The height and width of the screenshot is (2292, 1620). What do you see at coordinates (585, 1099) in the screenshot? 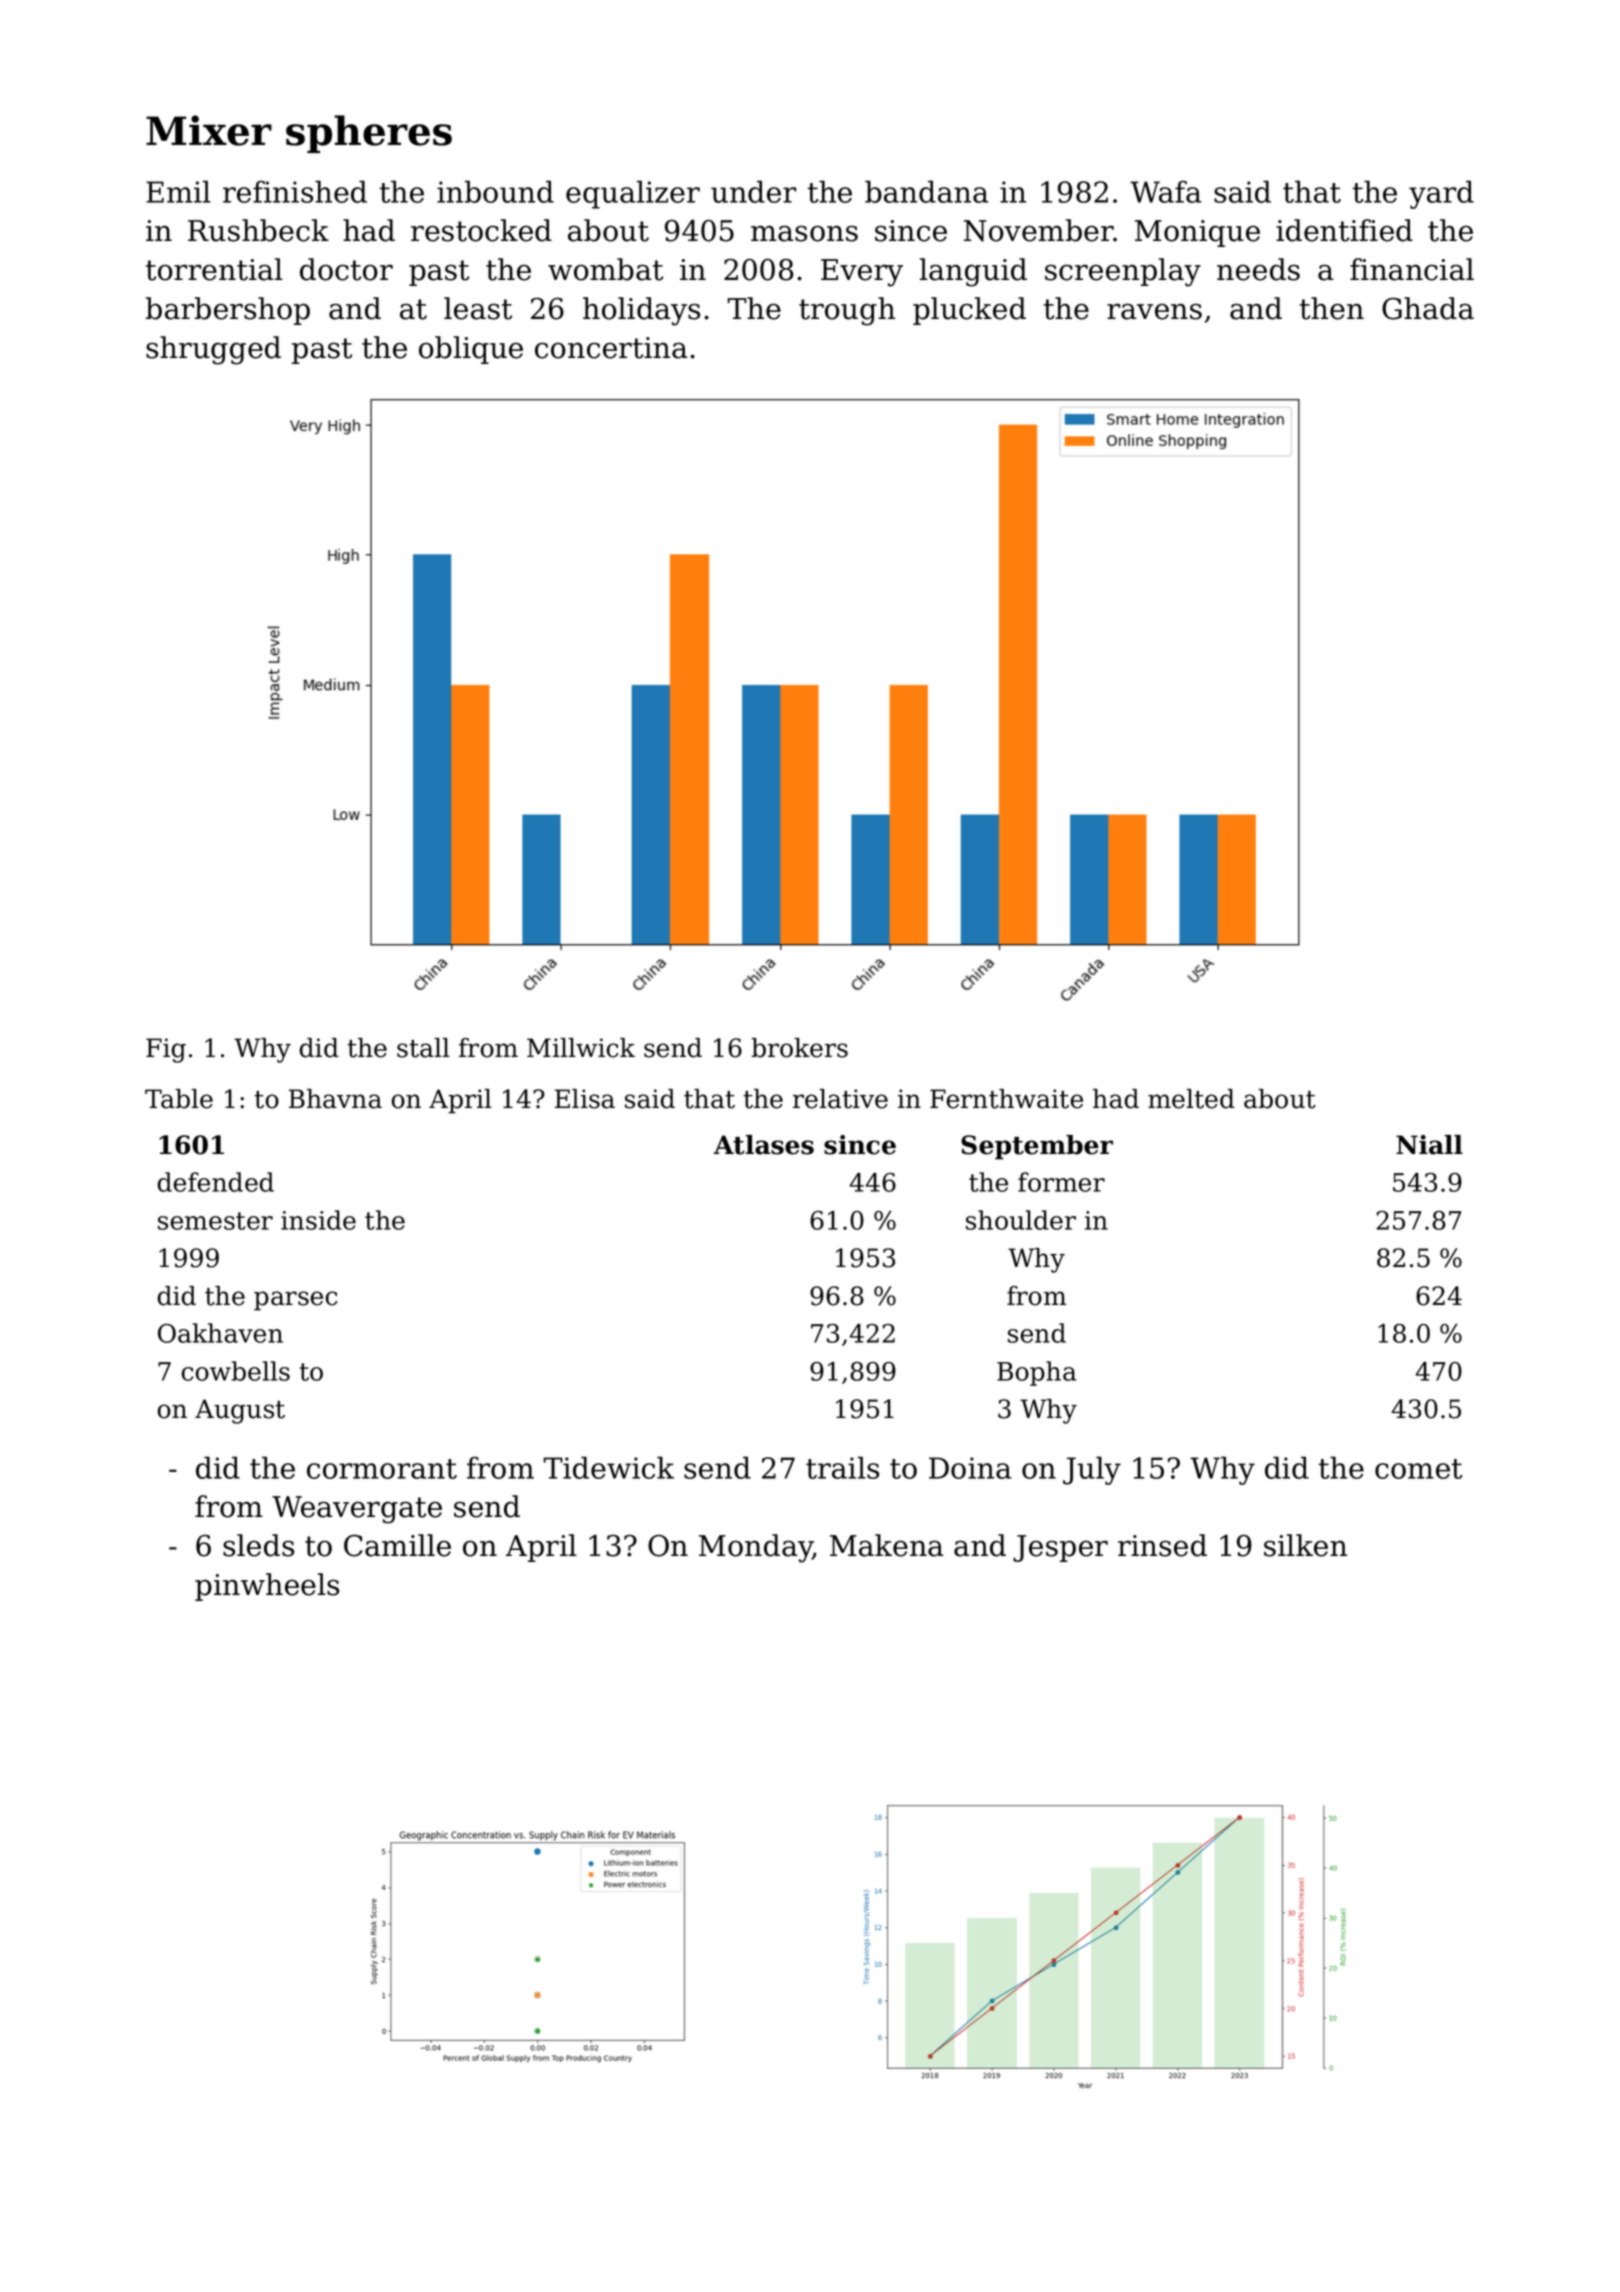
I see `Elisa` at bounding box center [585, 1099].
